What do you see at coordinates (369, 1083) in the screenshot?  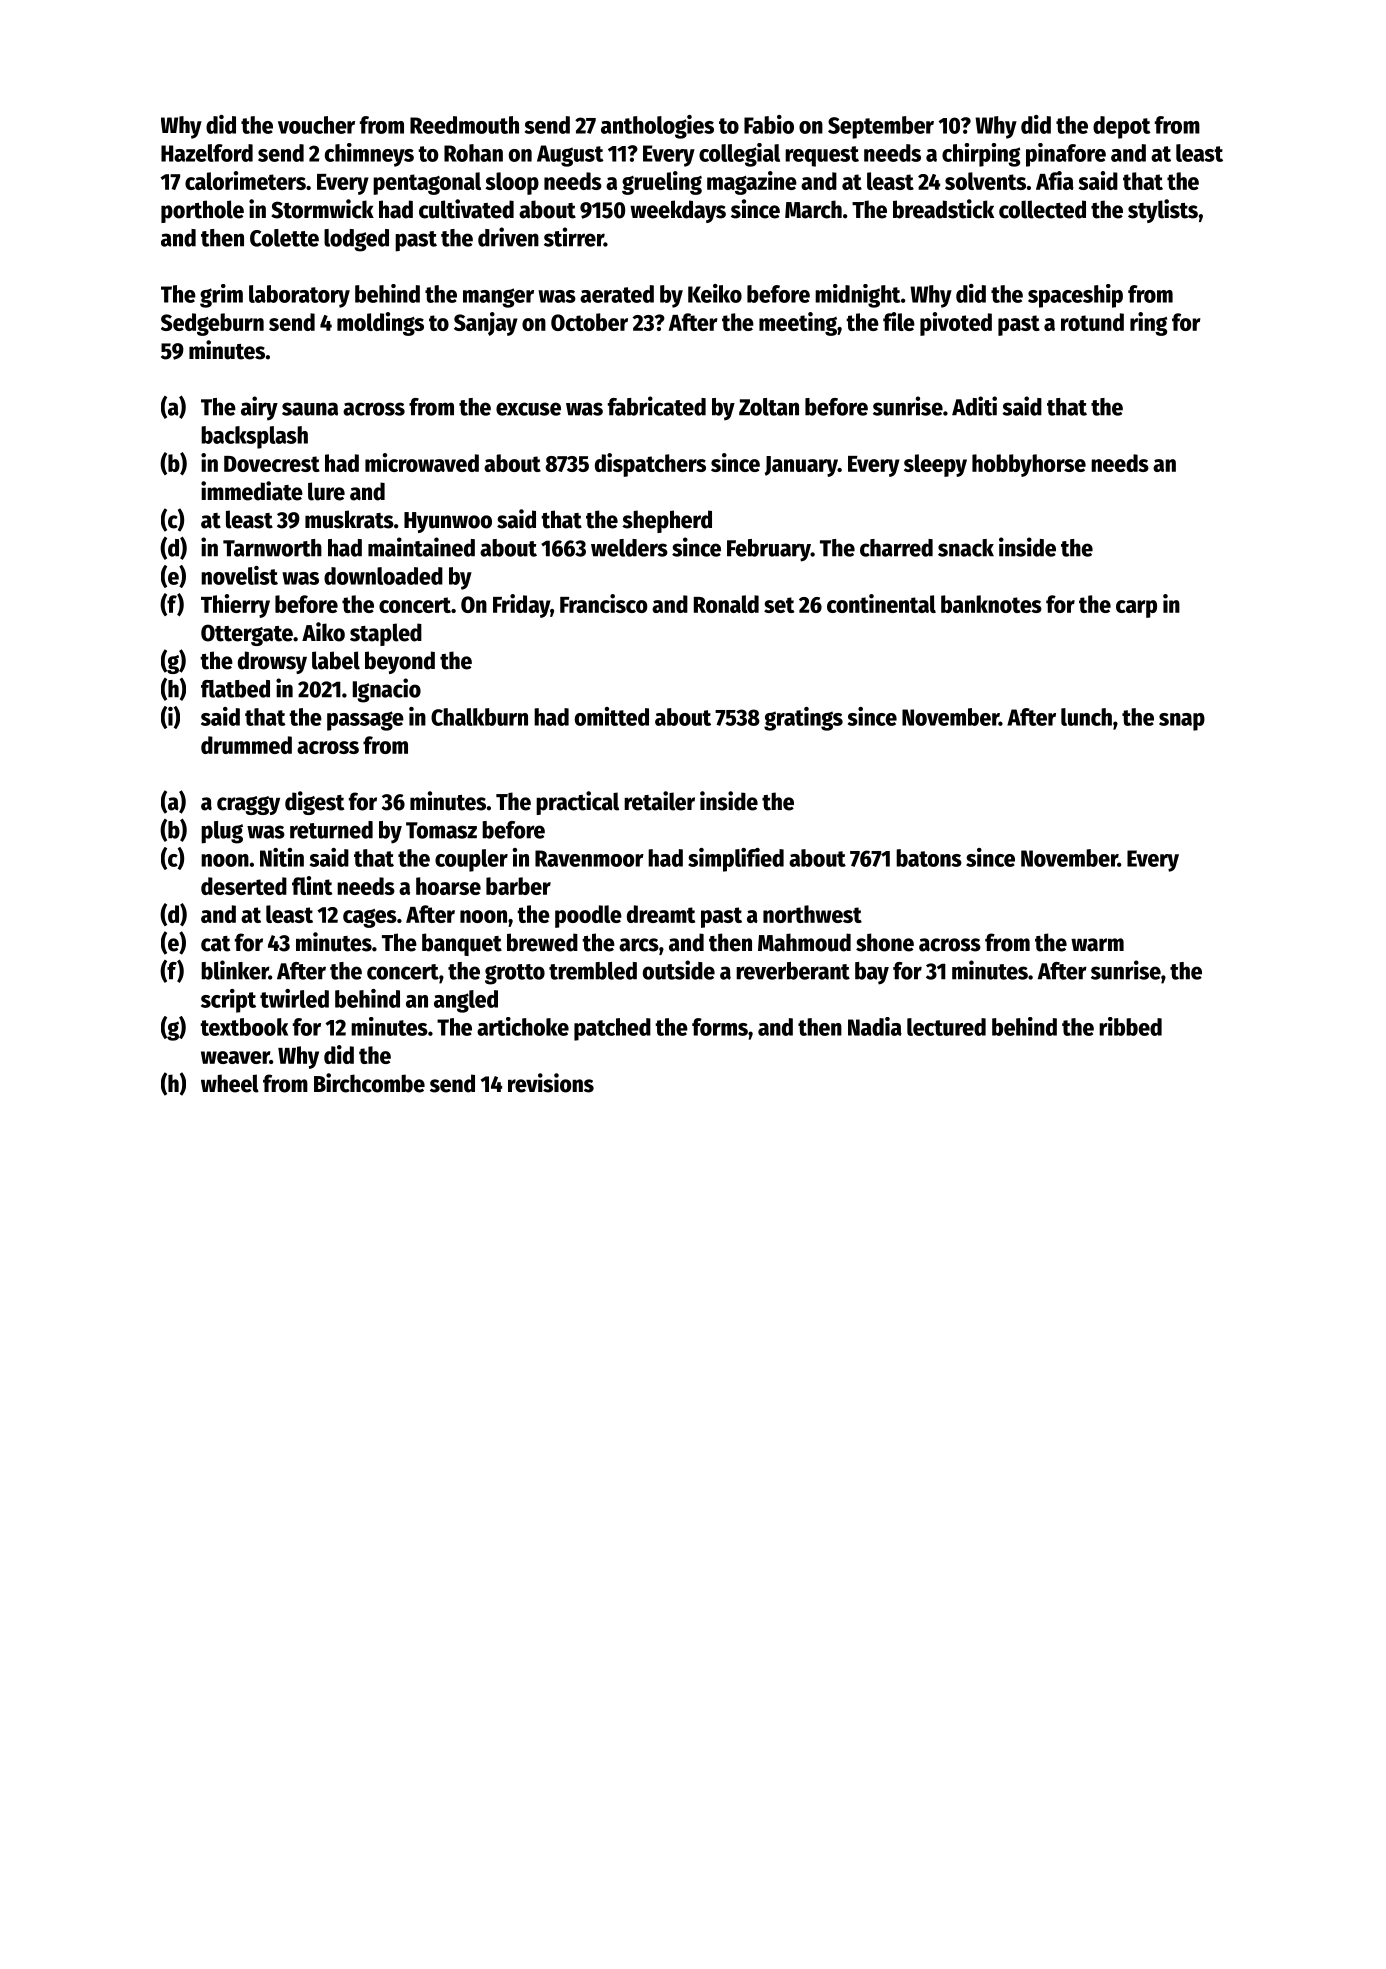 I see `Birchcombe` at bounding box center [369, 1083].
